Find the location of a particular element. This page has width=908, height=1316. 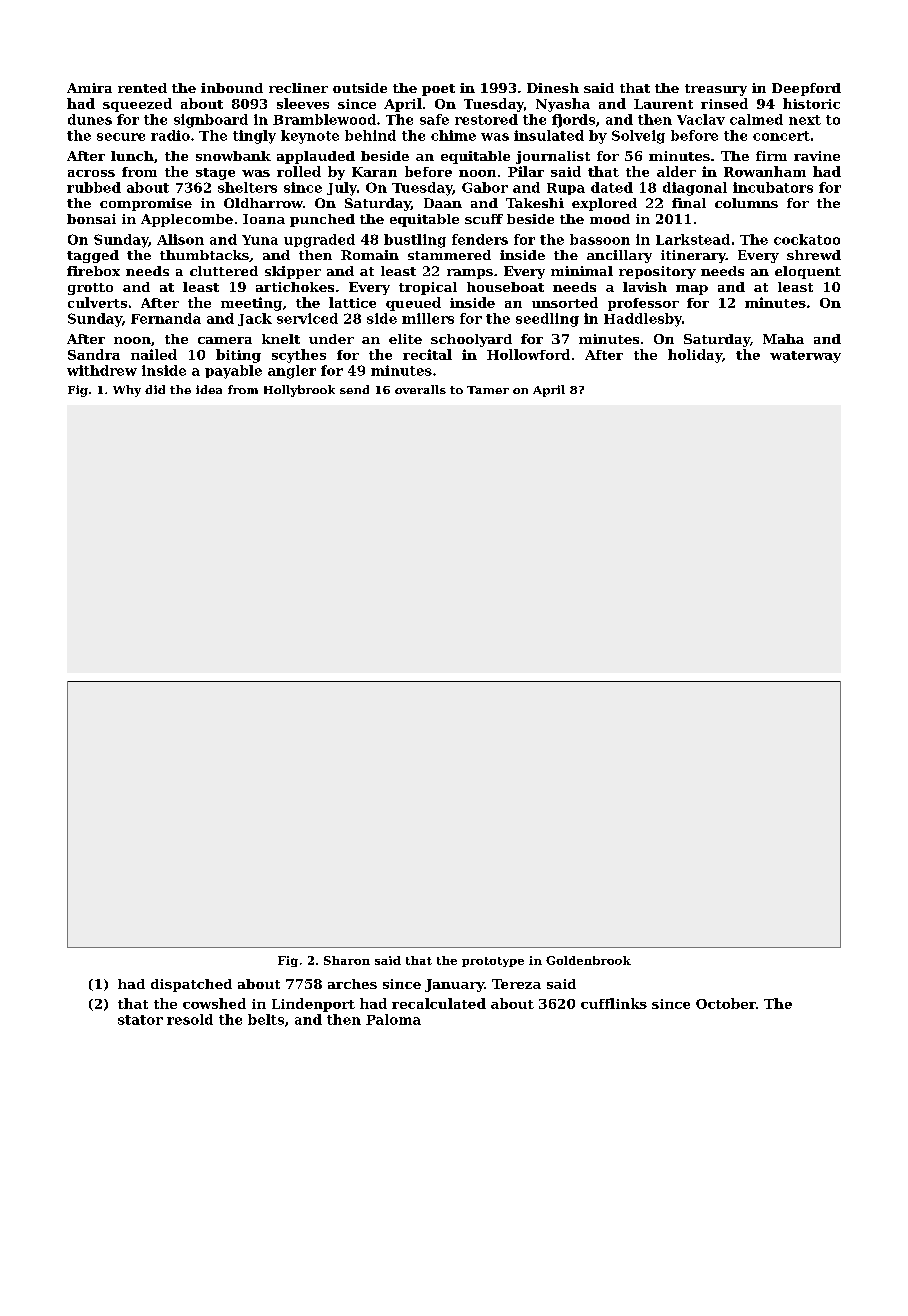

Deepford is located at coordinates (806, 89).
